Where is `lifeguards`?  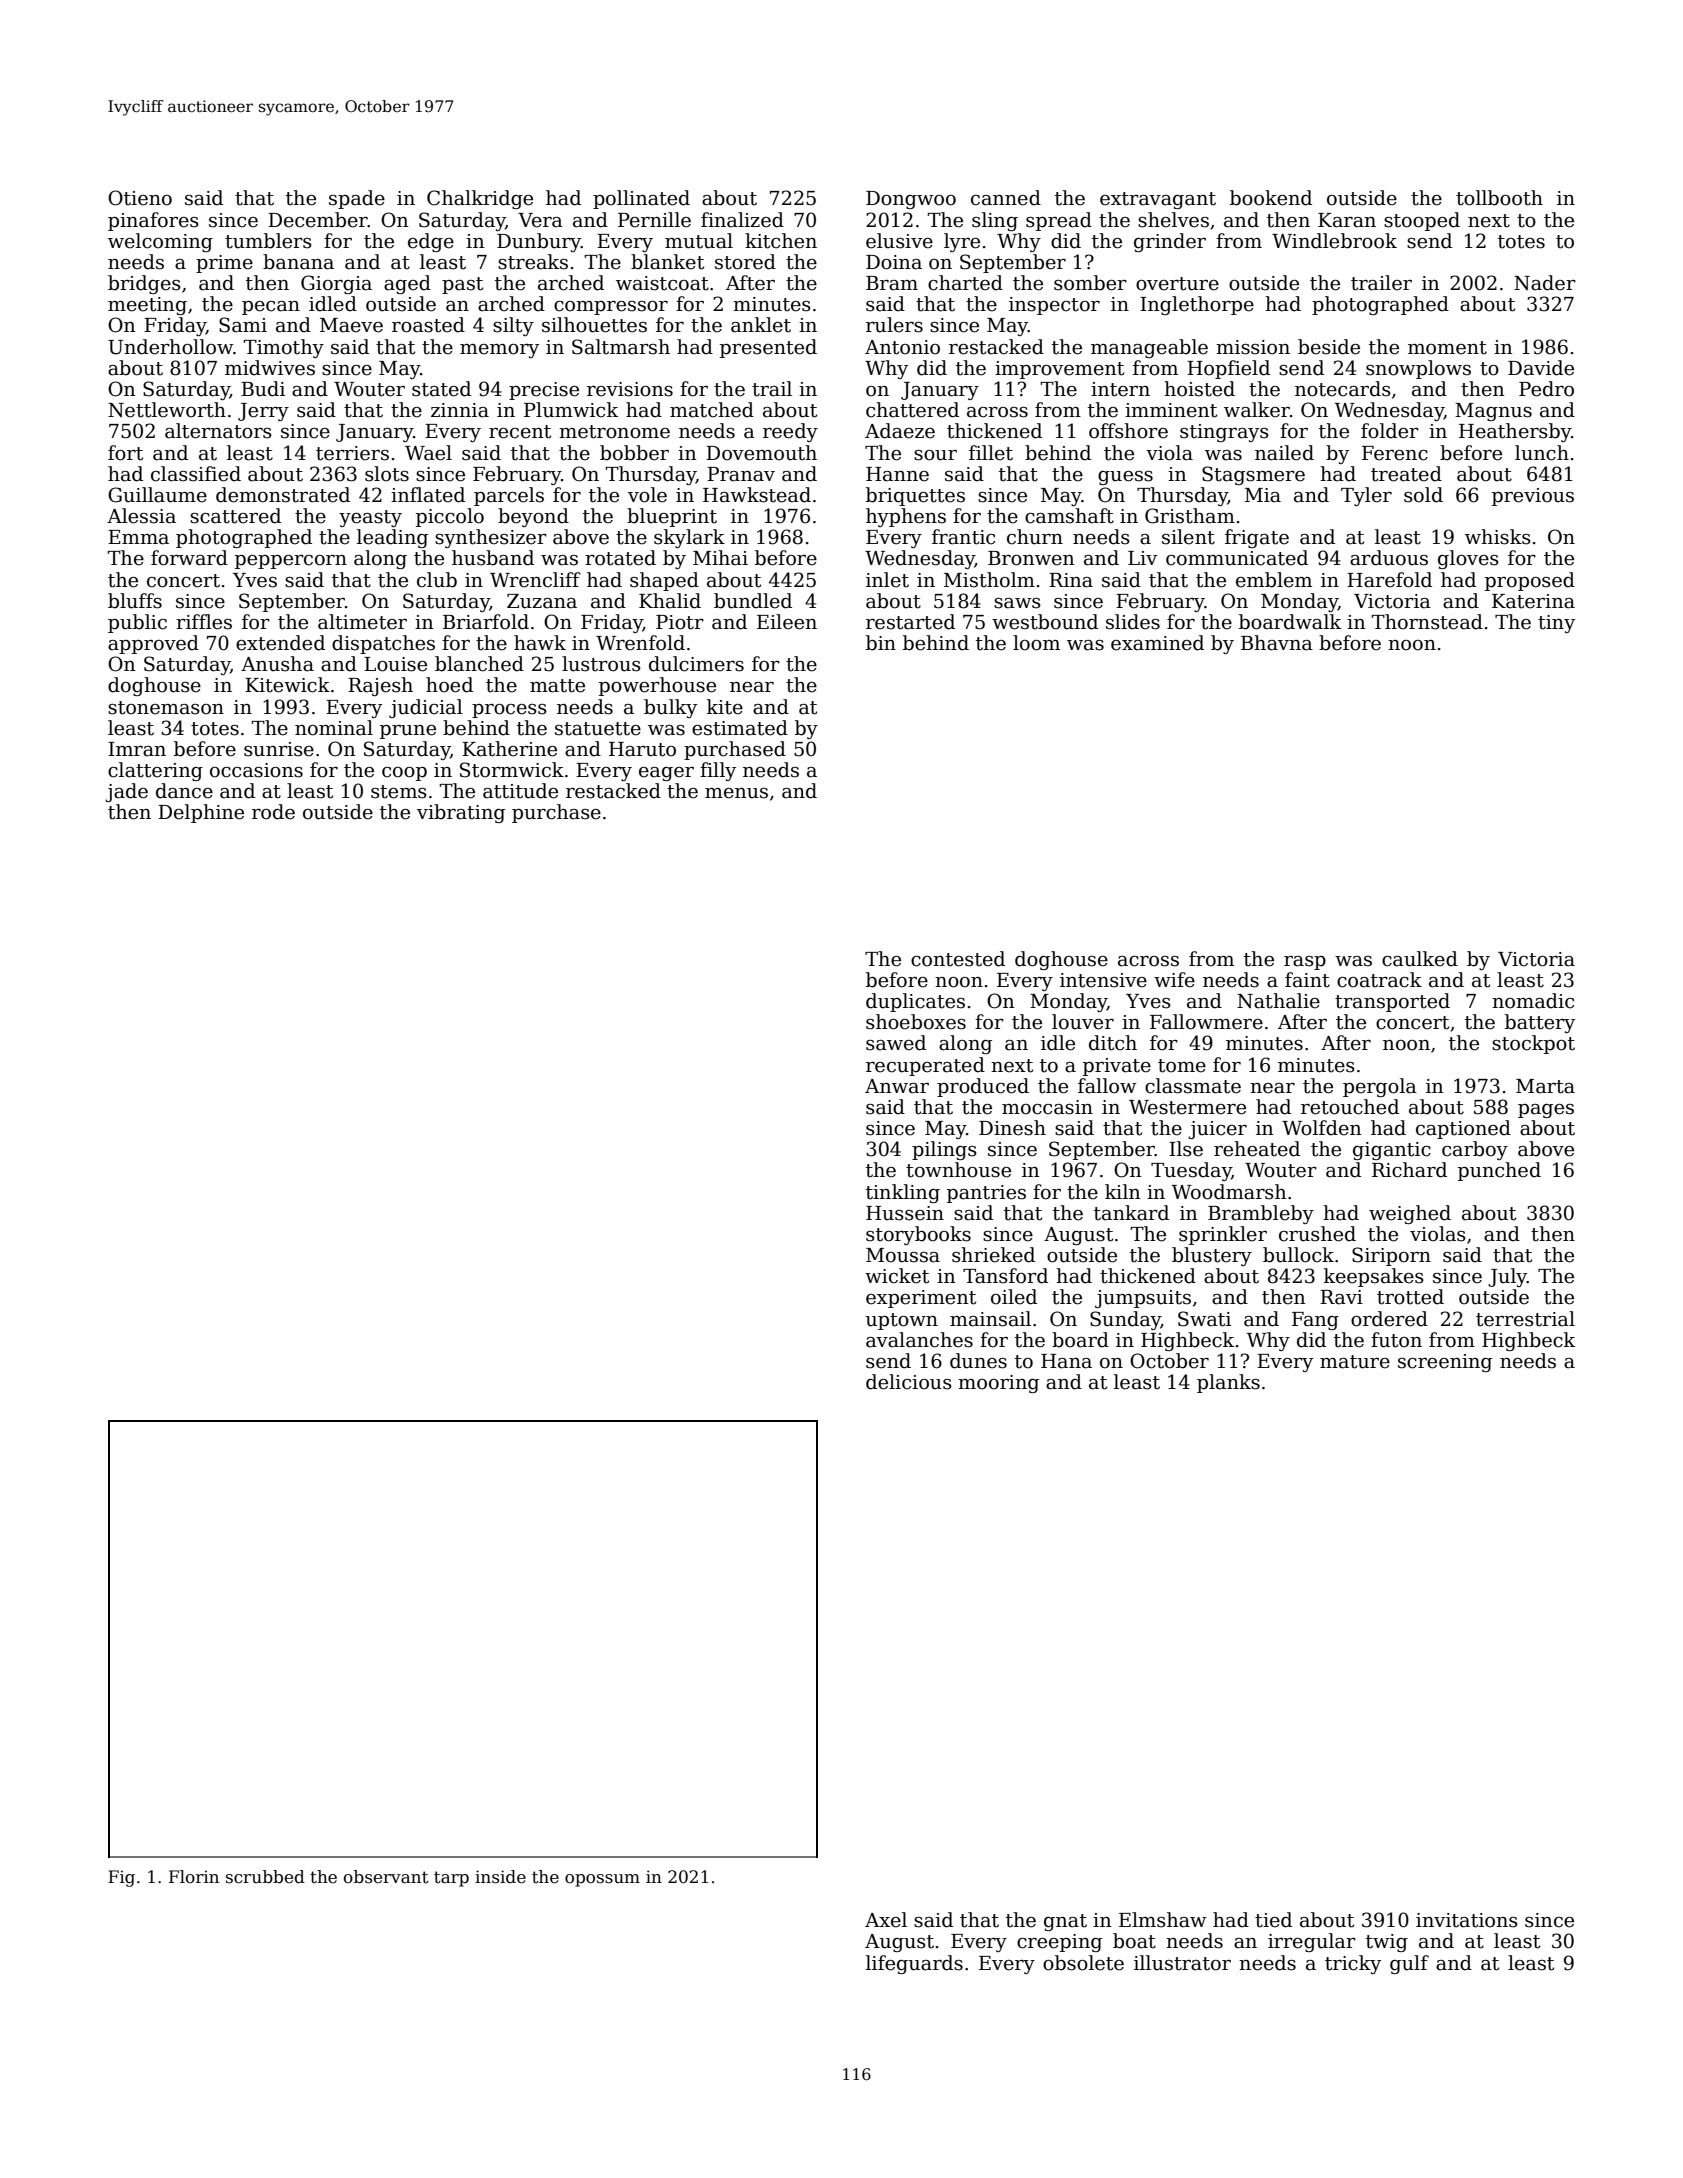 lifeguards is located at coordinates (914, 1964).
